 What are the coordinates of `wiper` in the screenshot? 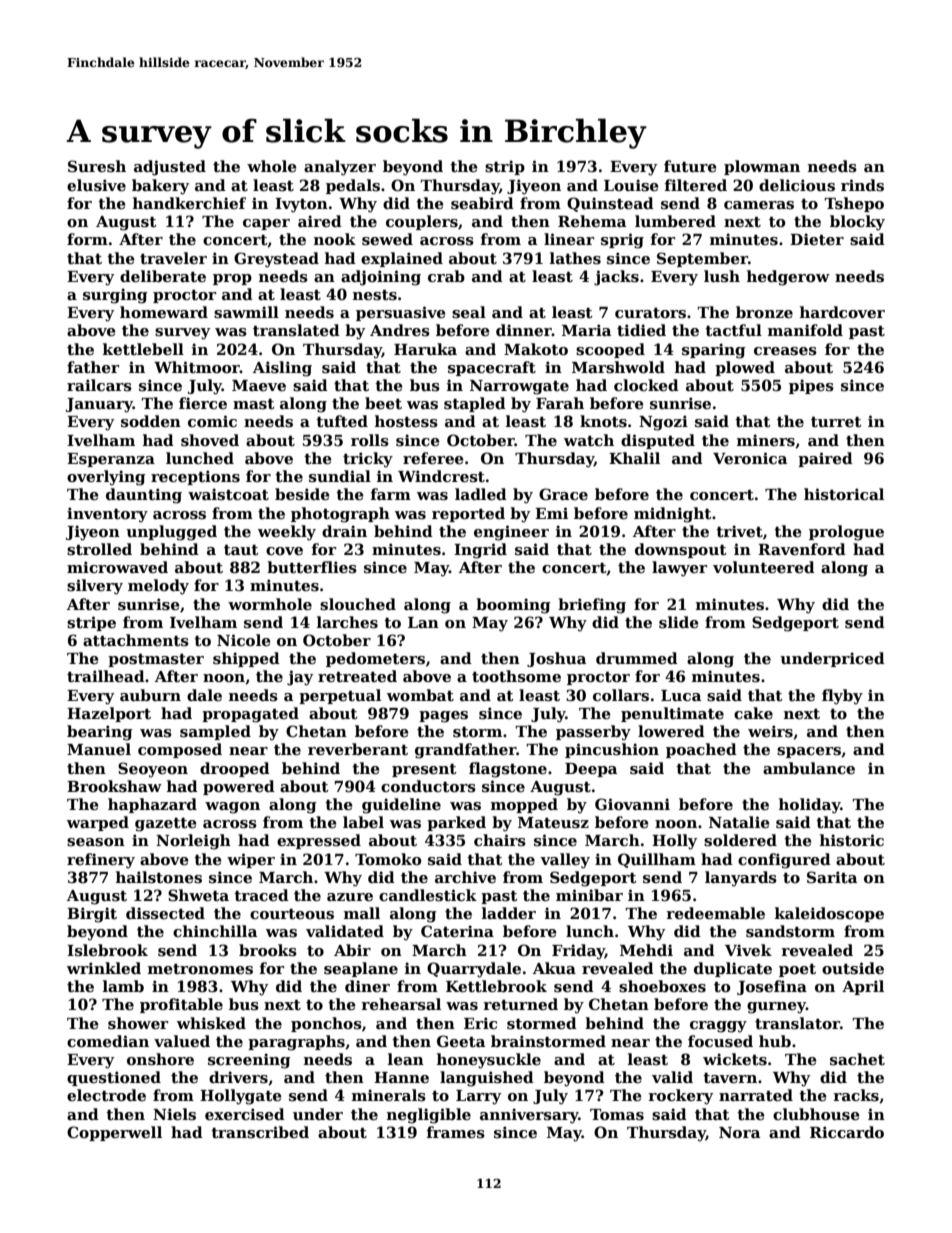 It's located at (251, 860).
